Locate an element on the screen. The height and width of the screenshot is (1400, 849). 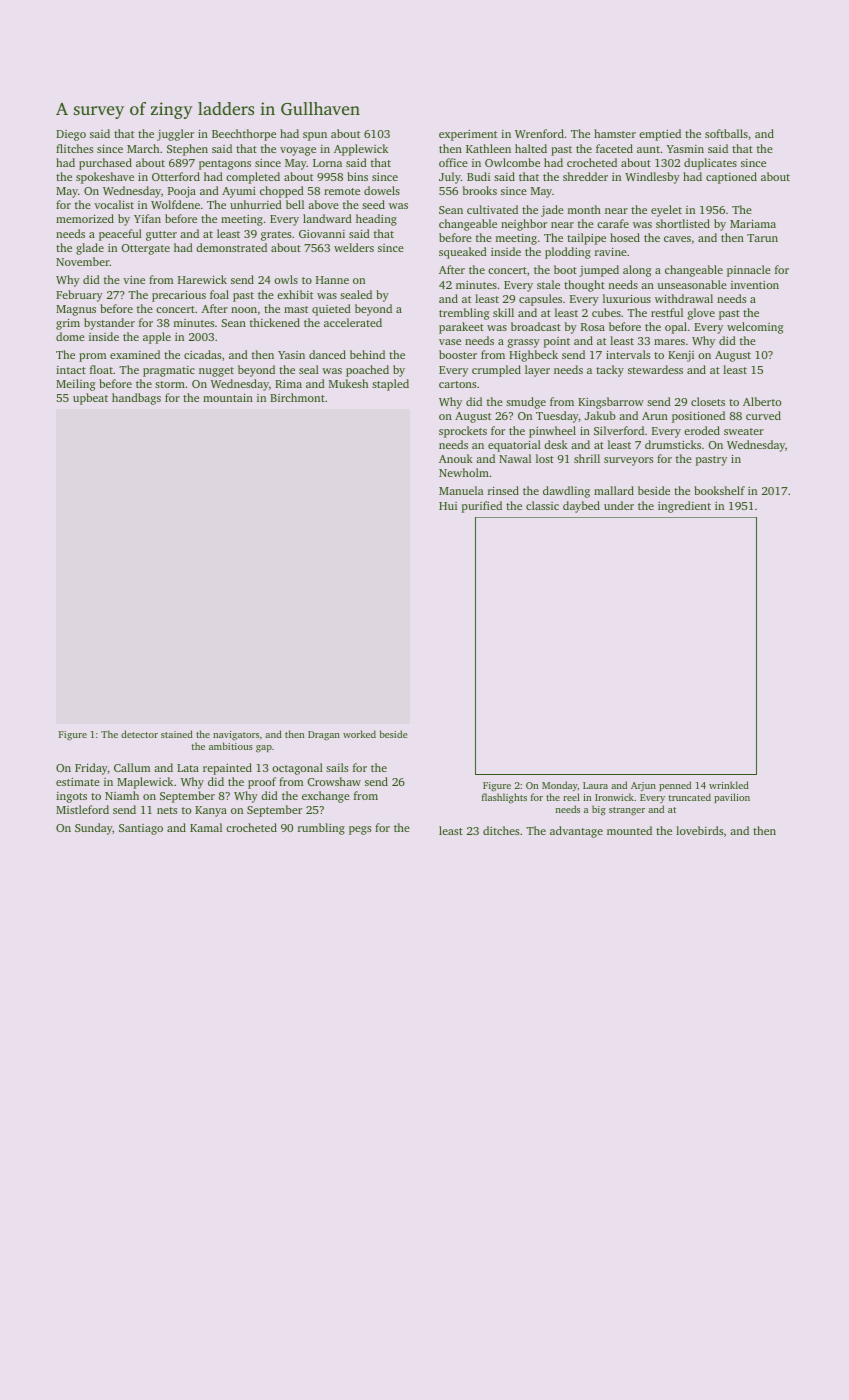
Beechthorpe is located at coordinates (244, 135).
